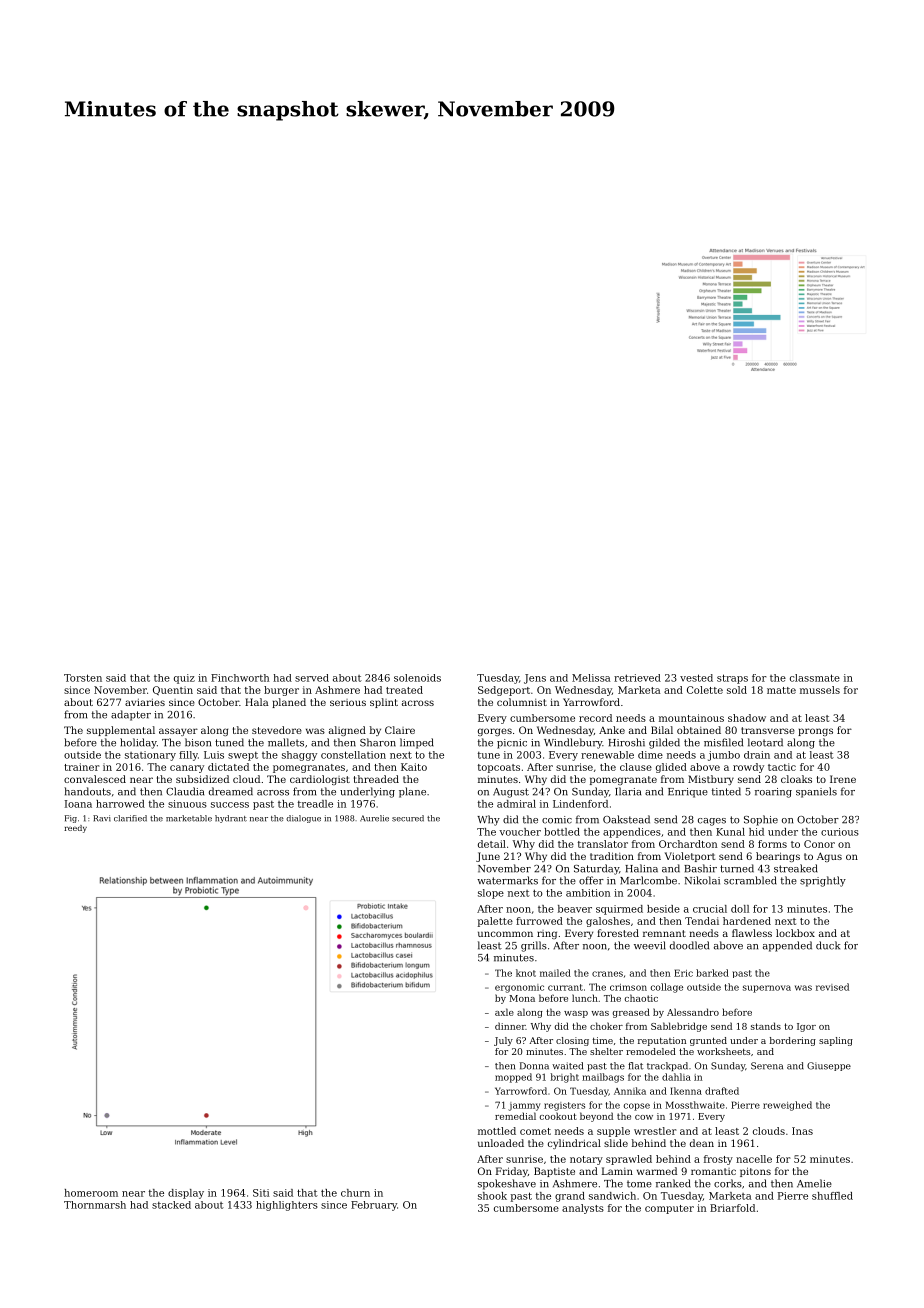  What do you see at coordinates (802, 1131) in the document?
I see `Inas` at bounding box center [802, 1131].
